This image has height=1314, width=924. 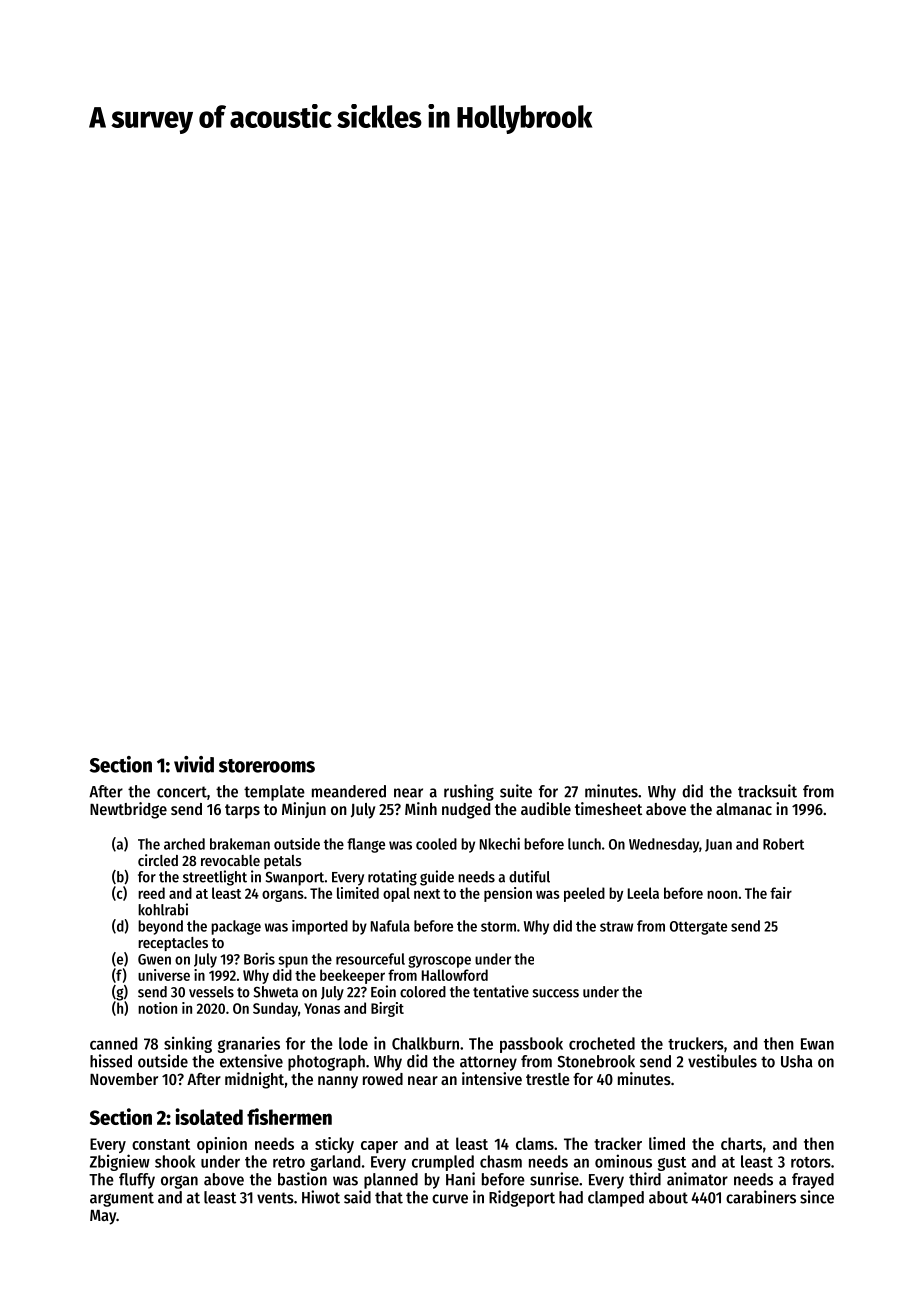 What do you see at coordinates (283, 862) in the image?
I see `petals` at bounding box center [283, 862].
